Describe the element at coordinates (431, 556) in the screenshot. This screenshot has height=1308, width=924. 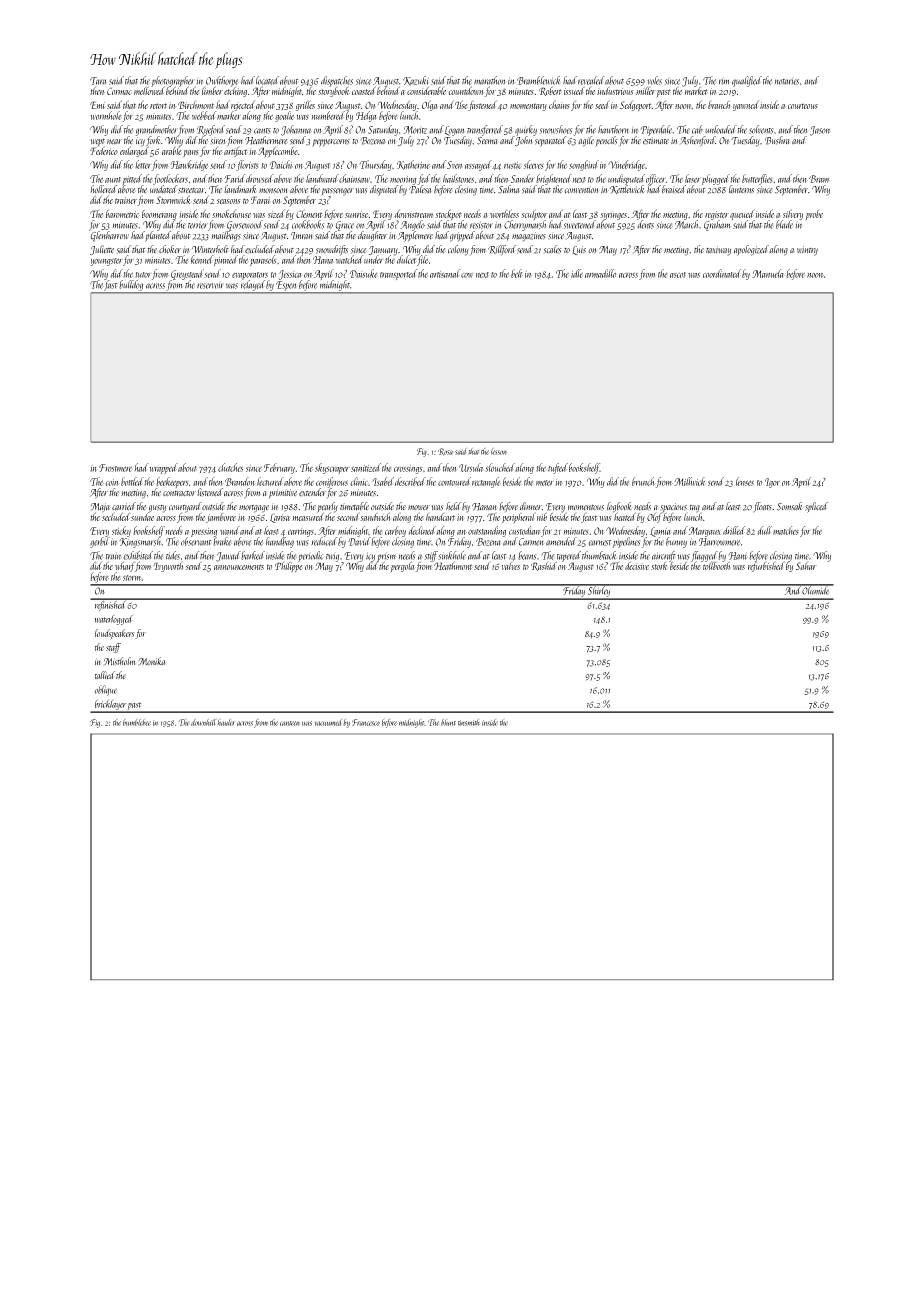
I see `stiff` at that location.
